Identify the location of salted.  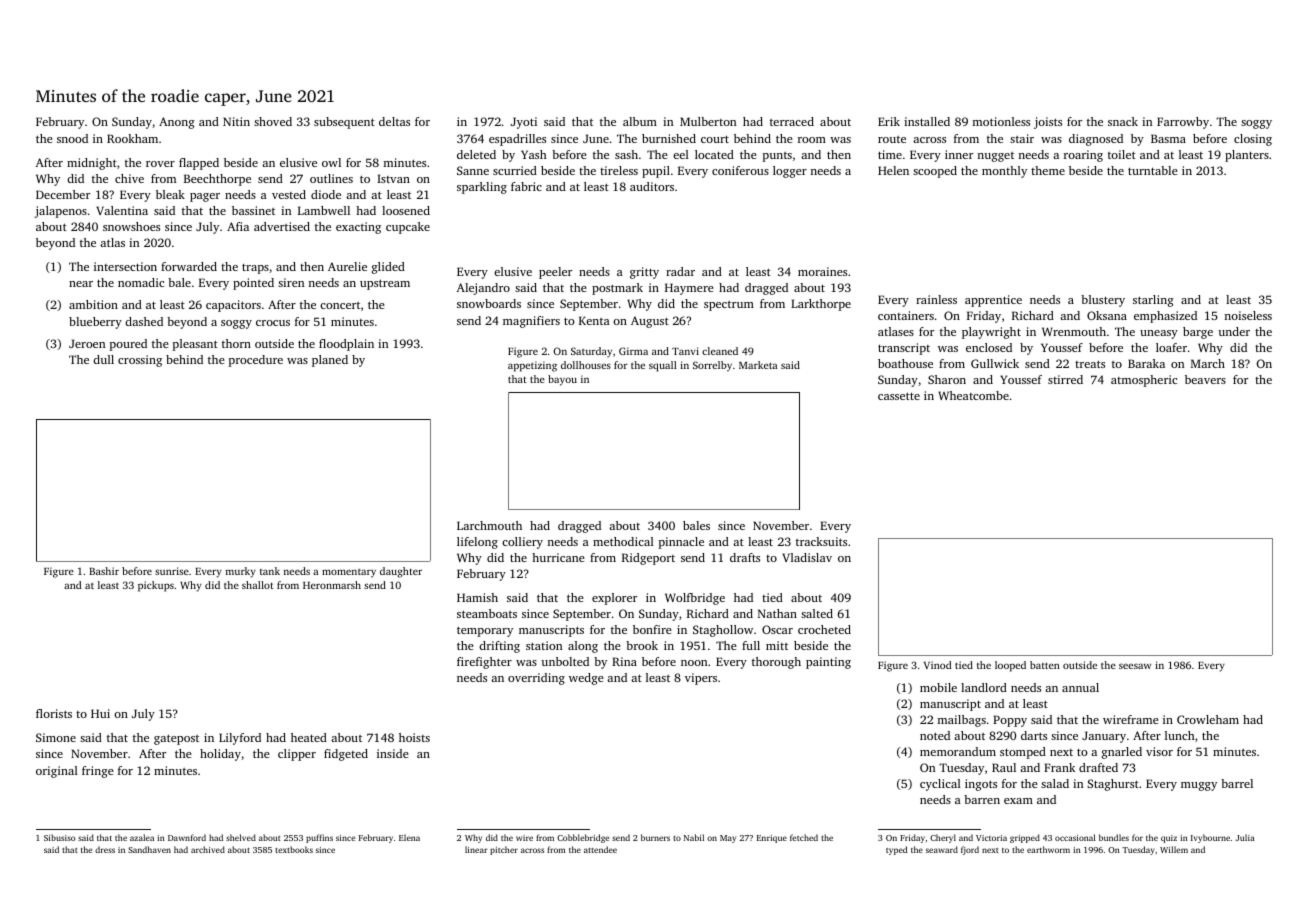
(817, 613).
